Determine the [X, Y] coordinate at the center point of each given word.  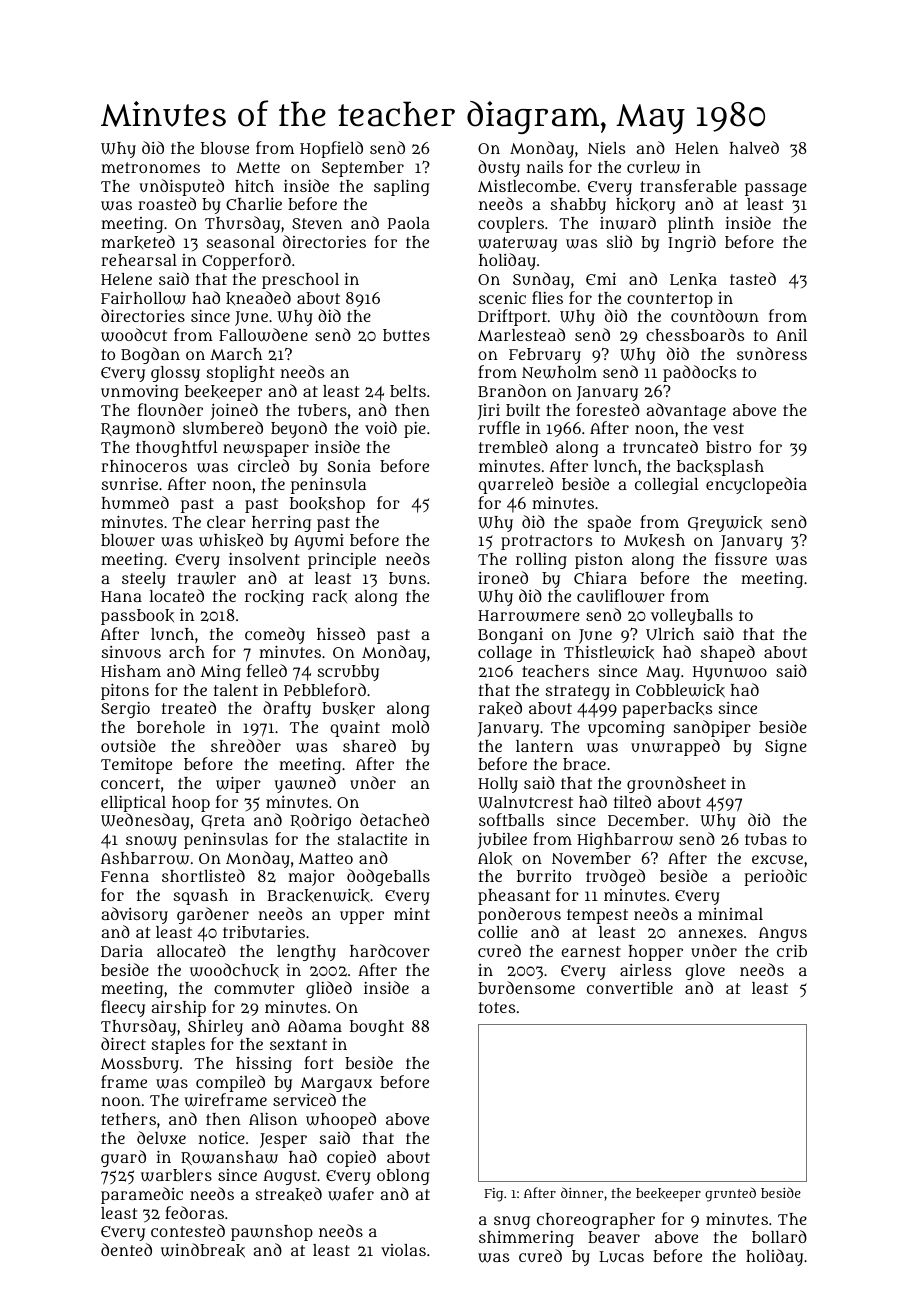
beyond [299, 429]
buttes [406, 335]
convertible [630, 987]
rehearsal [139, 260]
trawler [207, 578]
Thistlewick [609, 652]
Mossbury [140, 1065]
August [290, 1177]
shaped [728, 653]
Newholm [559, 372]
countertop [670, 300]
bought [377, 1028]
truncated [660, 446]
